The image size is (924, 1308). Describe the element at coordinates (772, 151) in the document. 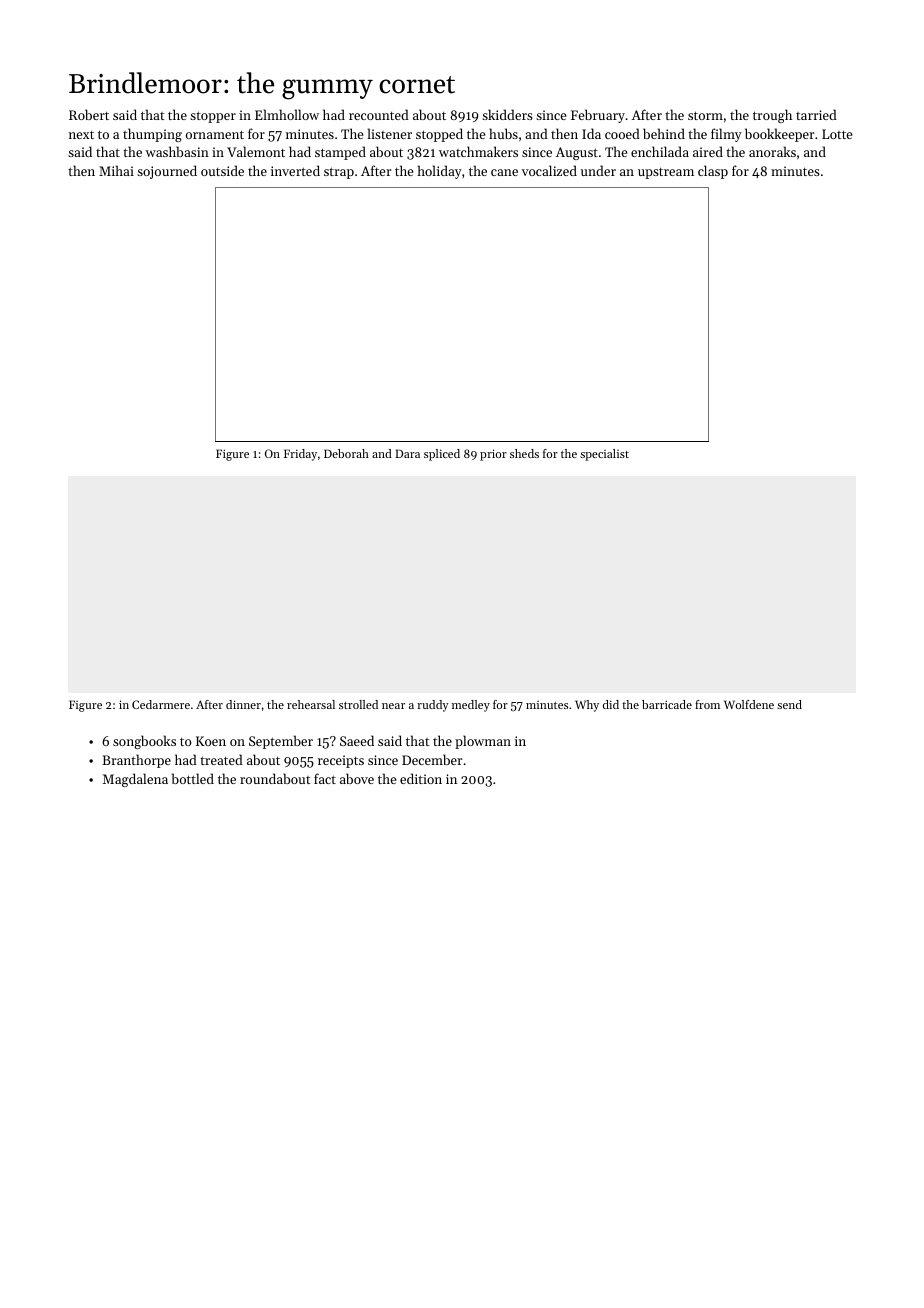

I see `anoraks` at that location.
